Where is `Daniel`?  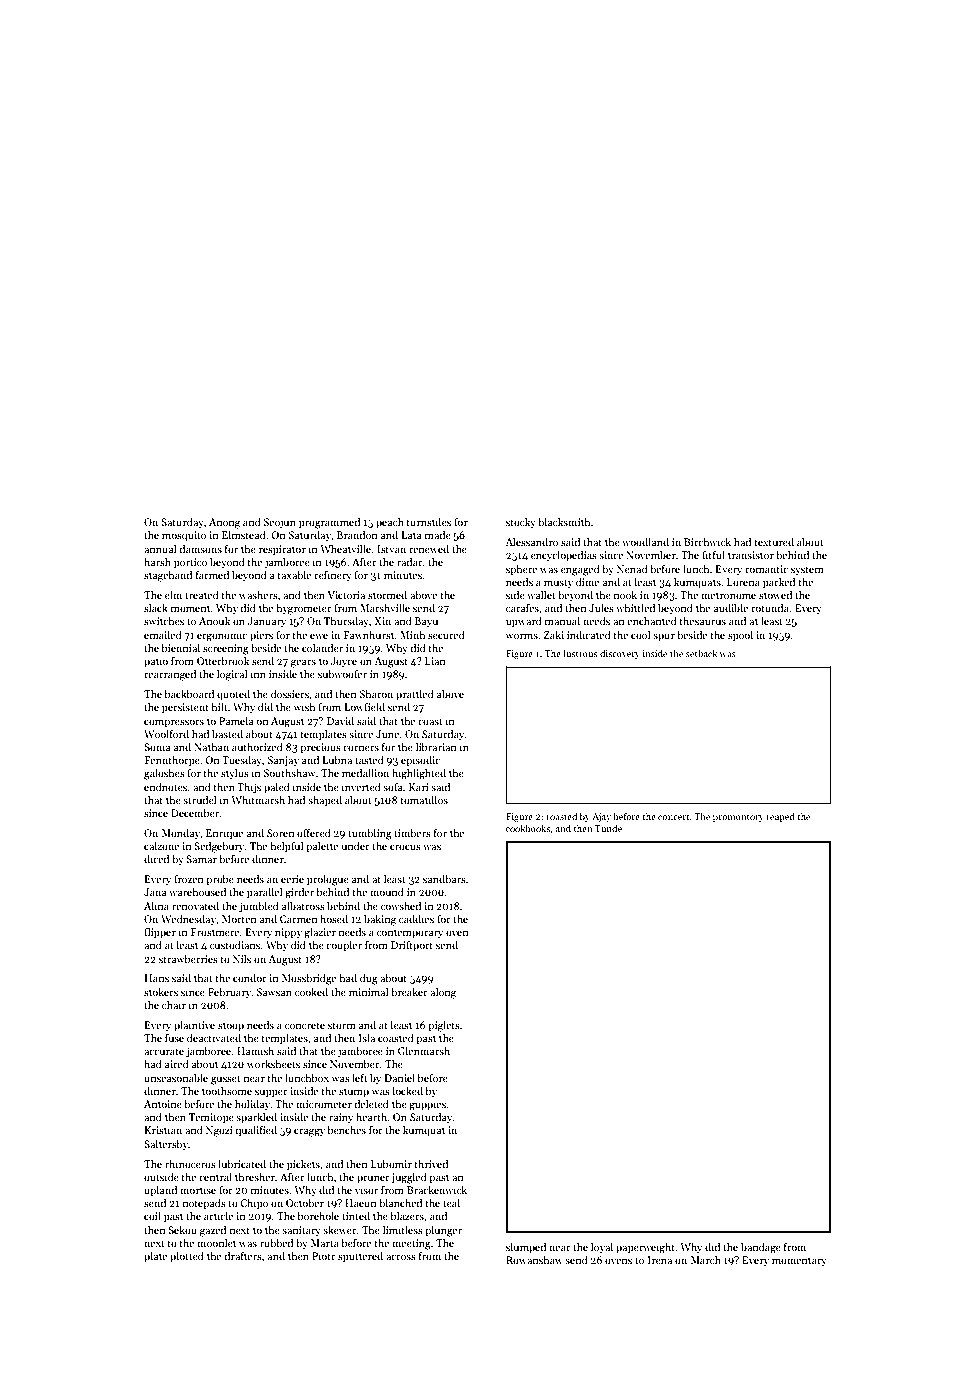 Daniel is located at coordinates (399, 1078).
